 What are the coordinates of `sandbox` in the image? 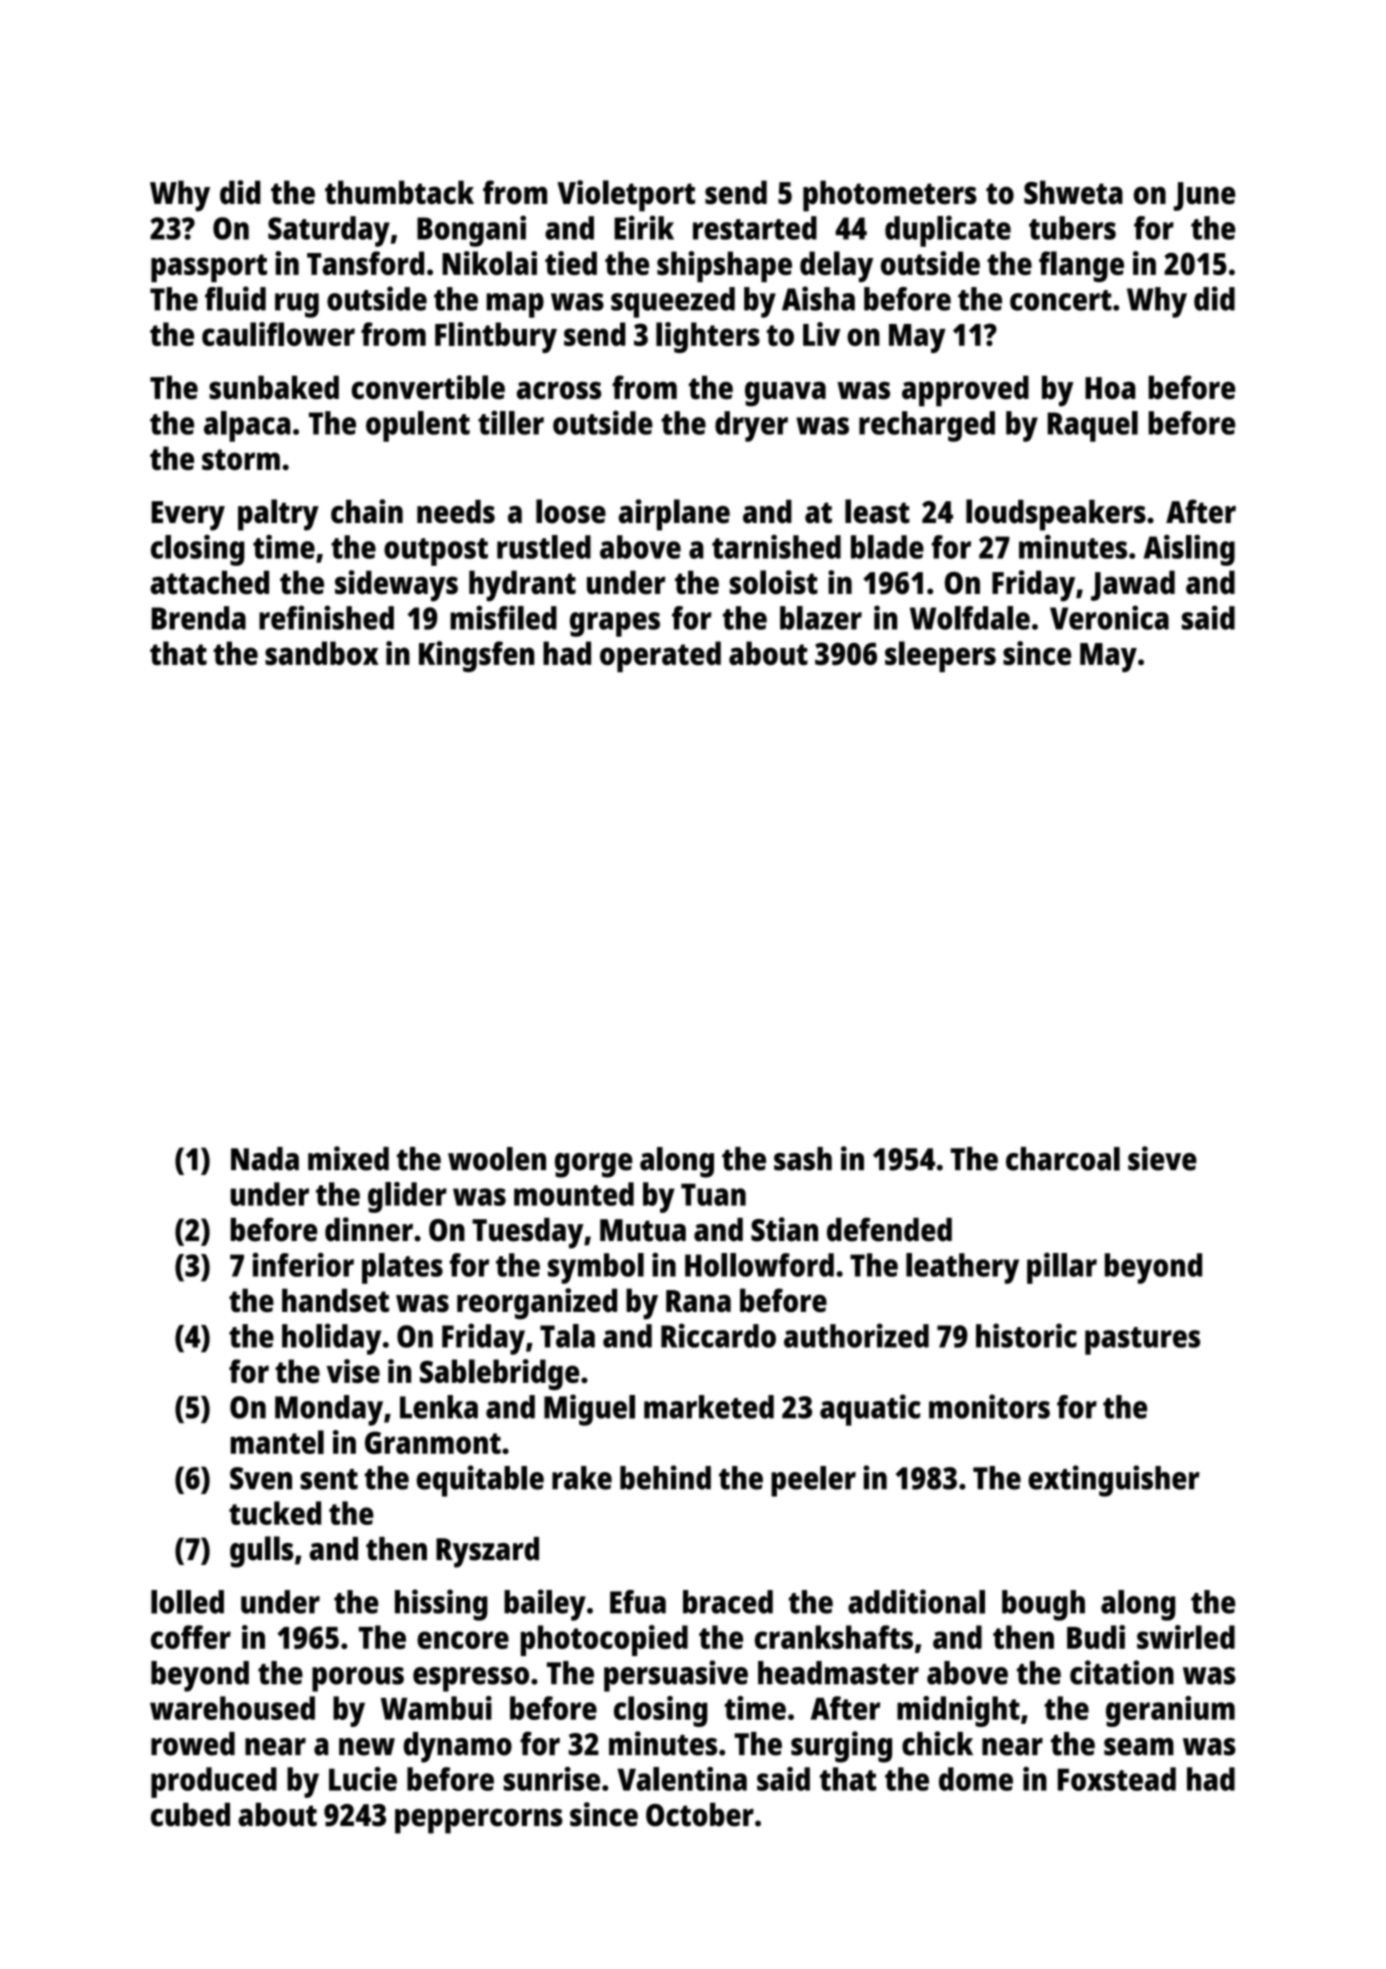 It's located at (322, 653).
